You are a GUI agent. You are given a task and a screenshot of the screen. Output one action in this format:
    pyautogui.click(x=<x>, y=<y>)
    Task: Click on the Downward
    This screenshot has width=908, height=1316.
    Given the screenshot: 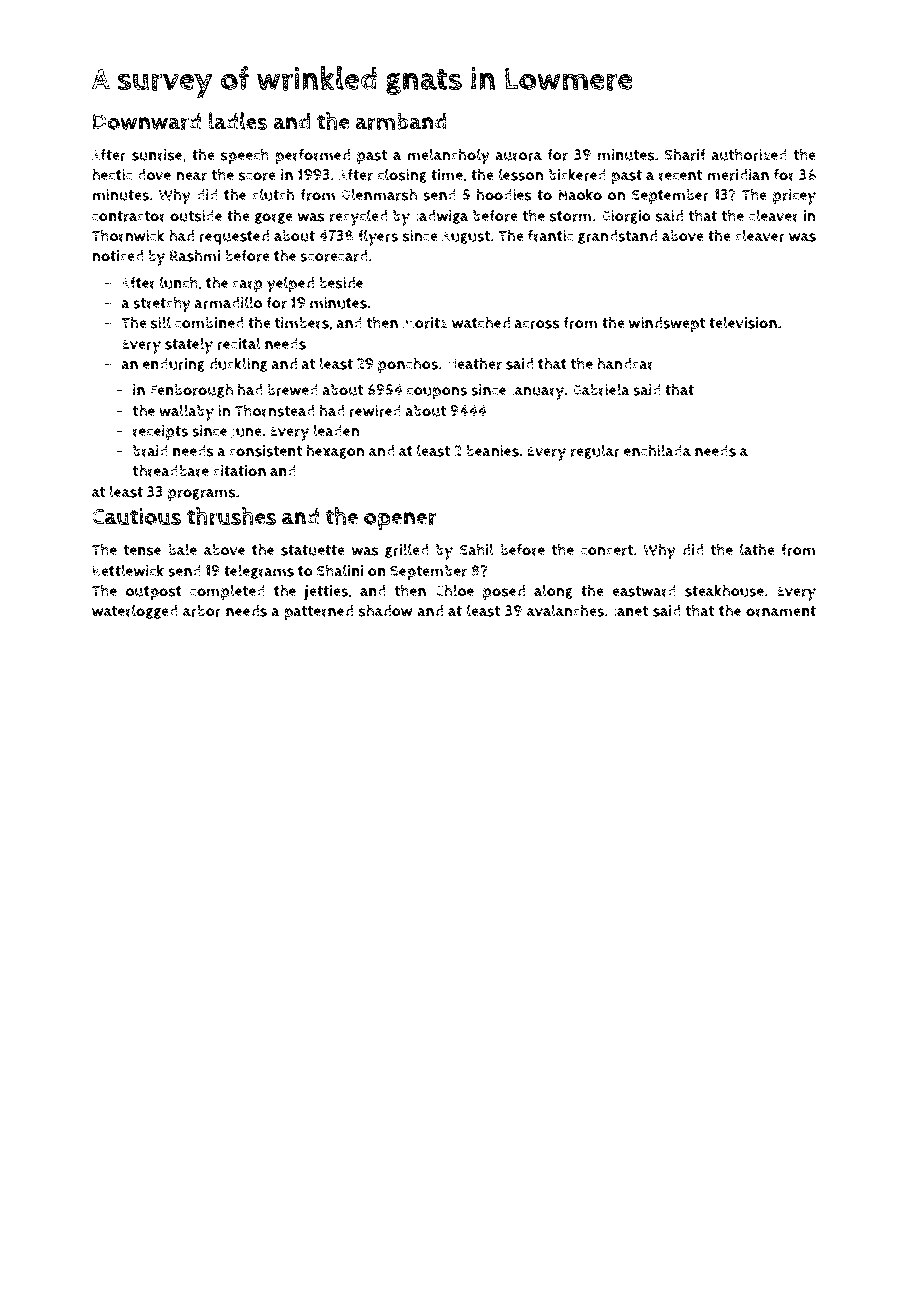 What is the action you would take?
    pyautogui.click(x=147, y=121)
